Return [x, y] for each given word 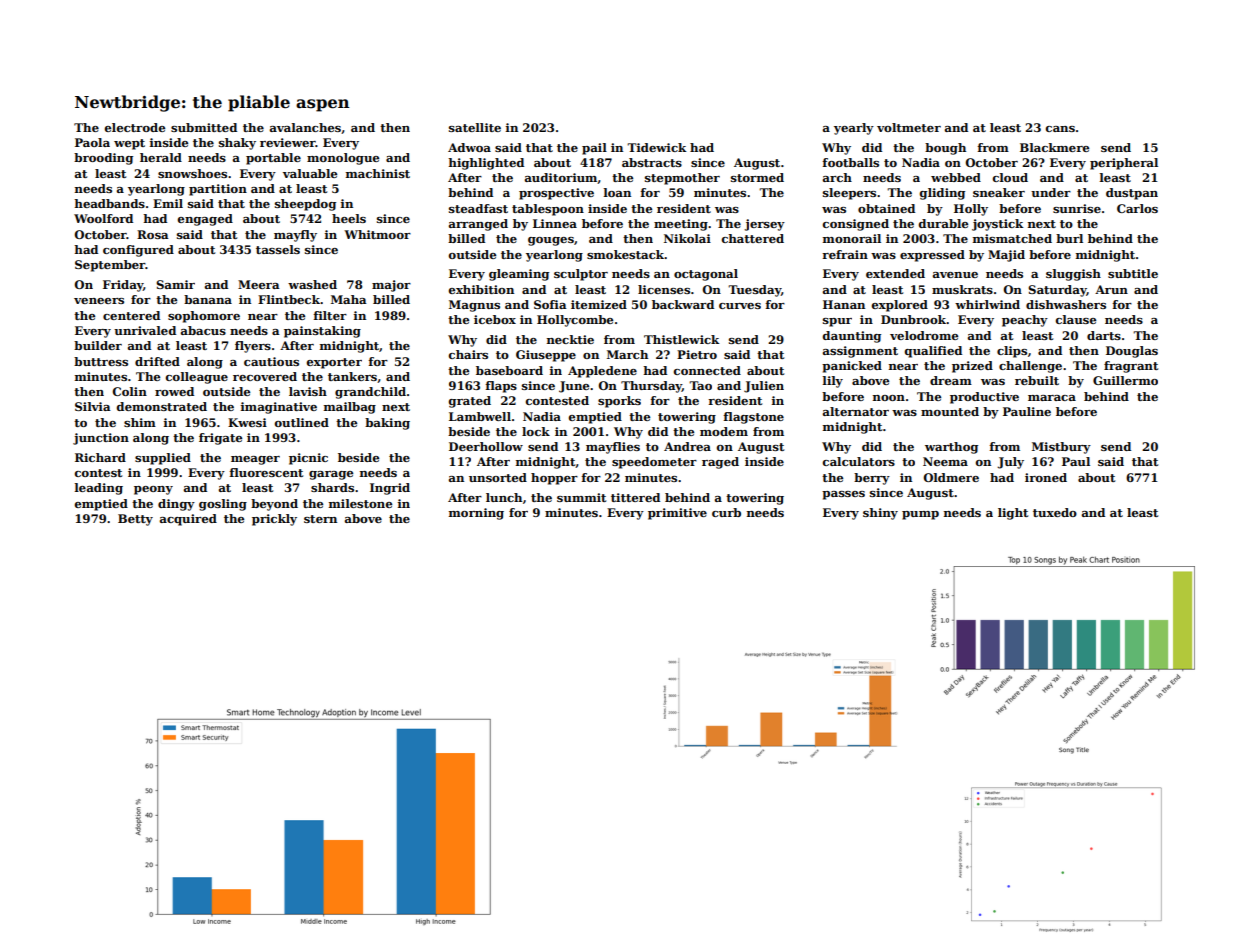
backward [683, 304]
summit [581, 497]
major [391, 286]
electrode [135, 127]
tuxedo [1055, 512]
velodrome [924, 335]
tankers [352, 376]
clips [1012, 352]
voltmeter [909, 127]
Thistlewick [682, 339]
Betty [135, 520]
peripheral [1124, 164]
